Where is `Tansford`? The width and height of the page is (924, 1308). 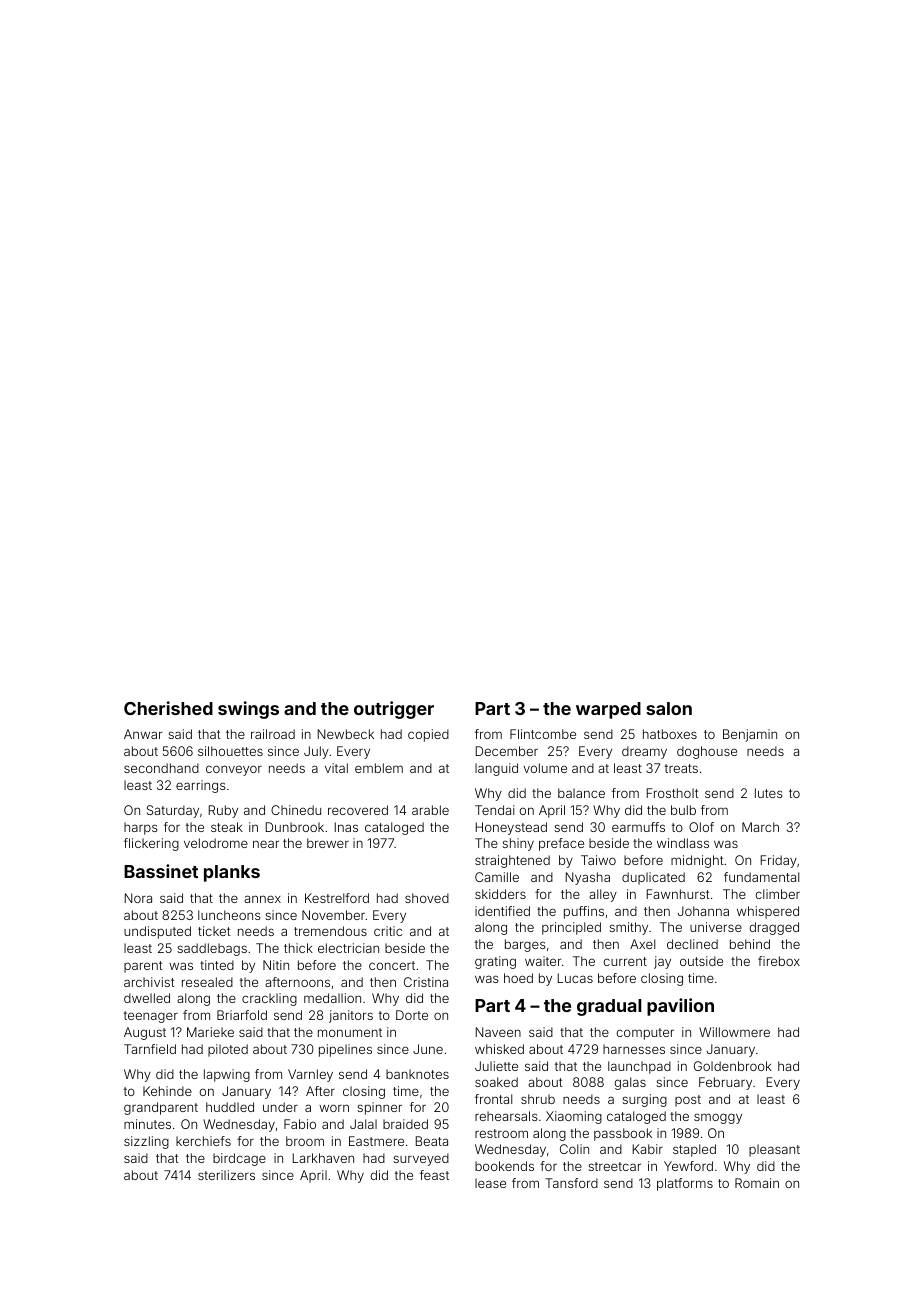
Tansford is located at coordinates (571, 1183).
